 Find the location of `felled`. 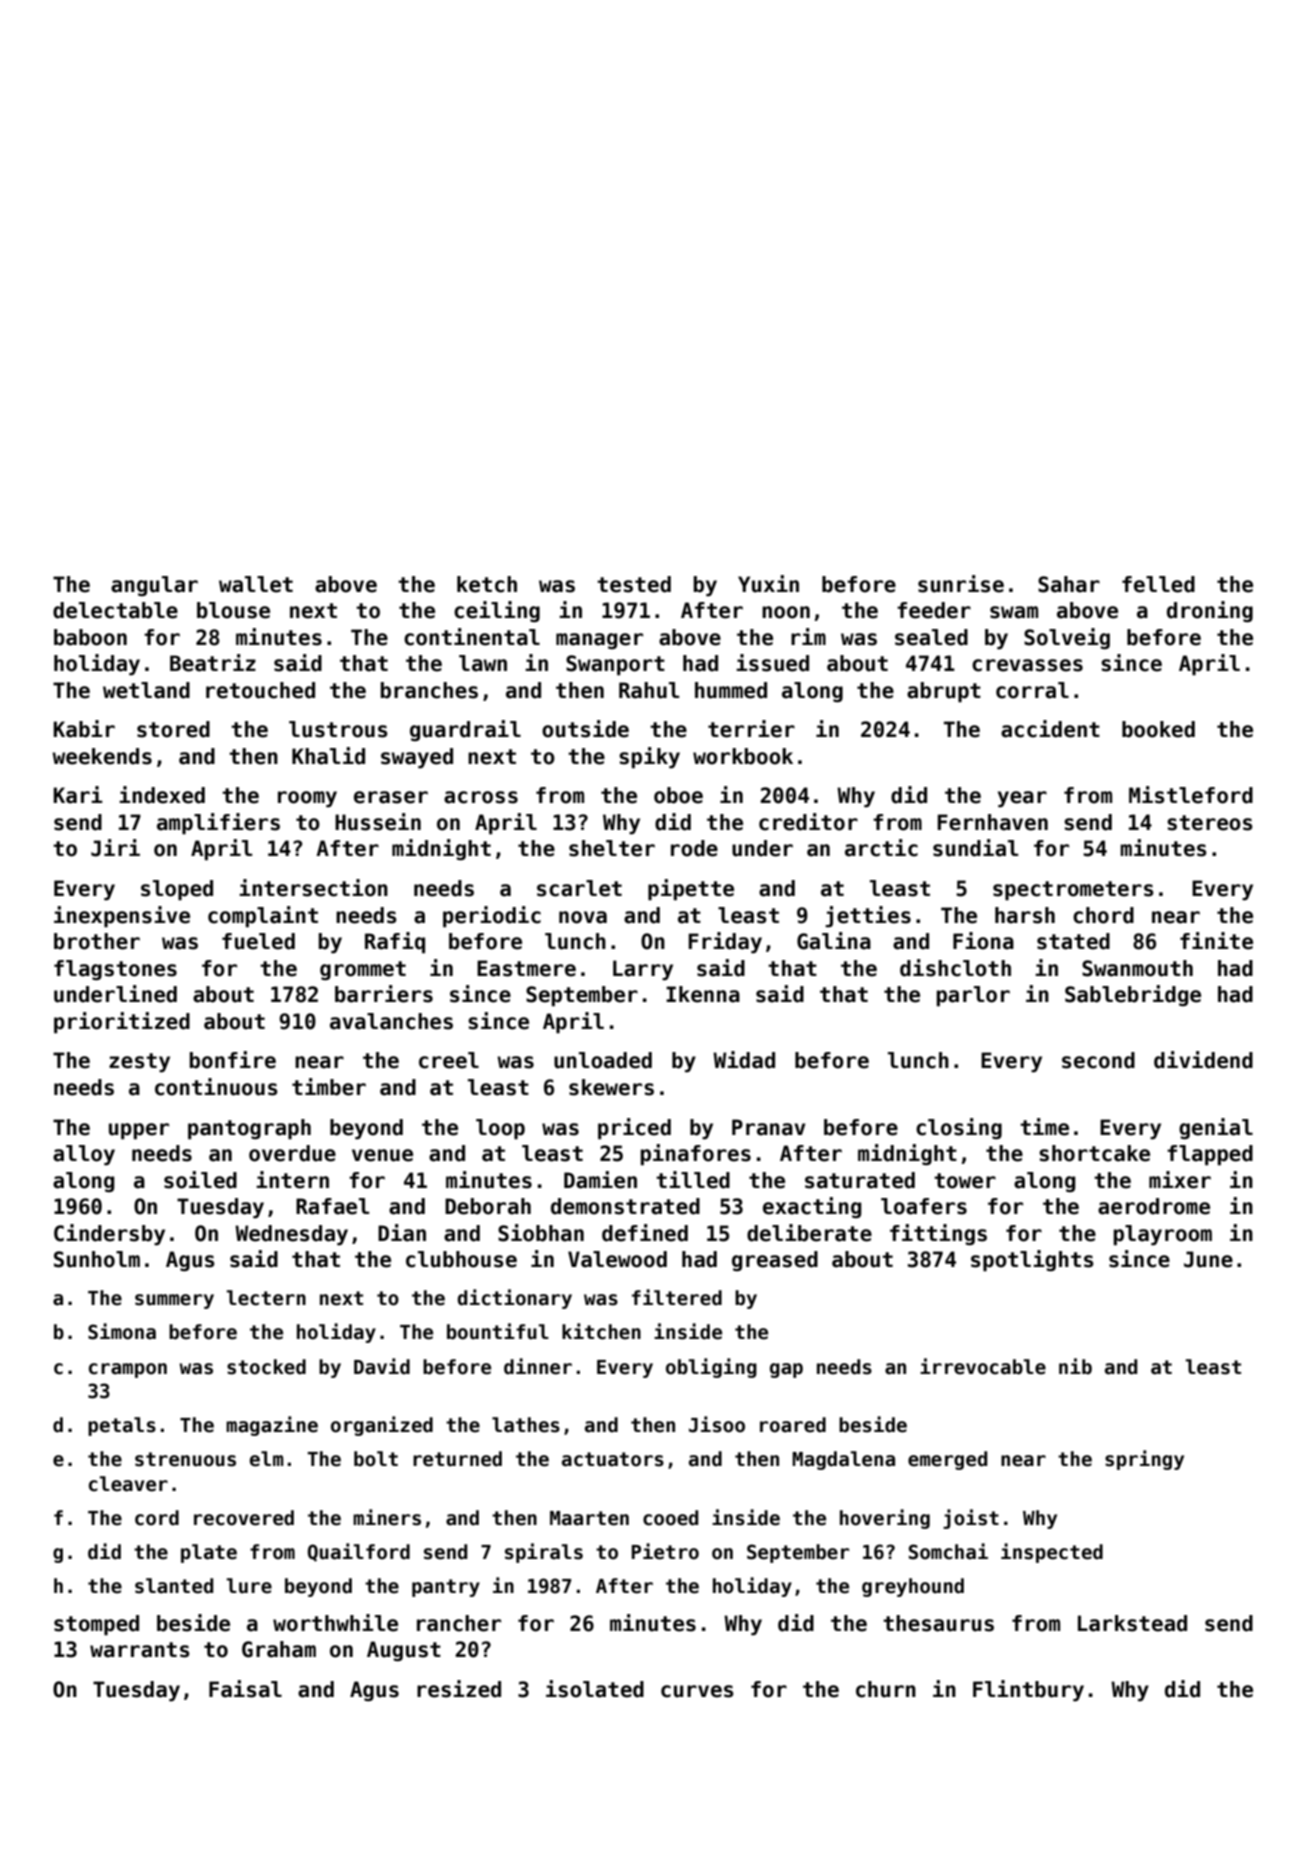

felled is located at coordinates (1158, 584).
